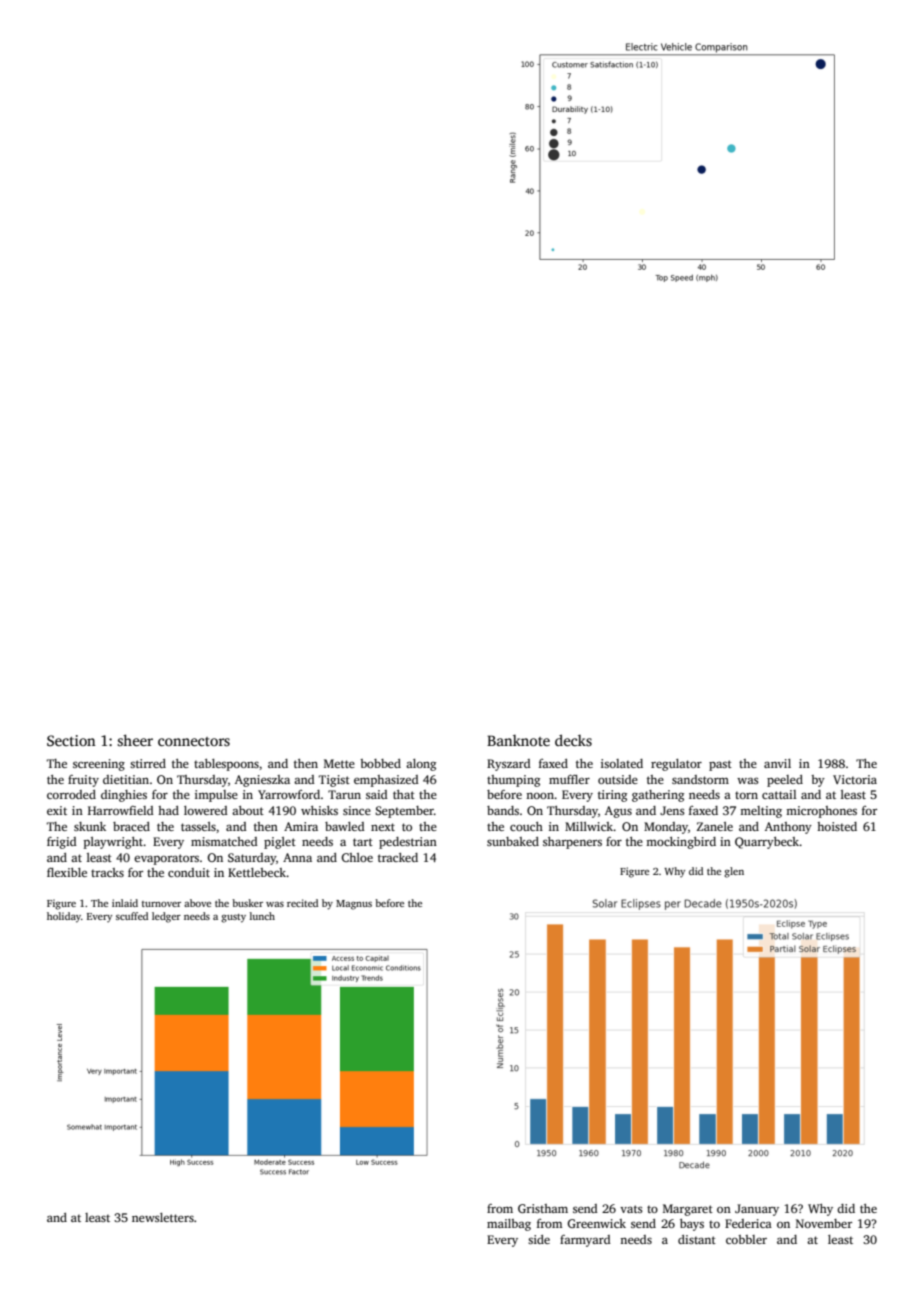  What do you see at coordinates (785, 781) in the screenshot?
I see `peeled` at bounding box center [785, 781].
